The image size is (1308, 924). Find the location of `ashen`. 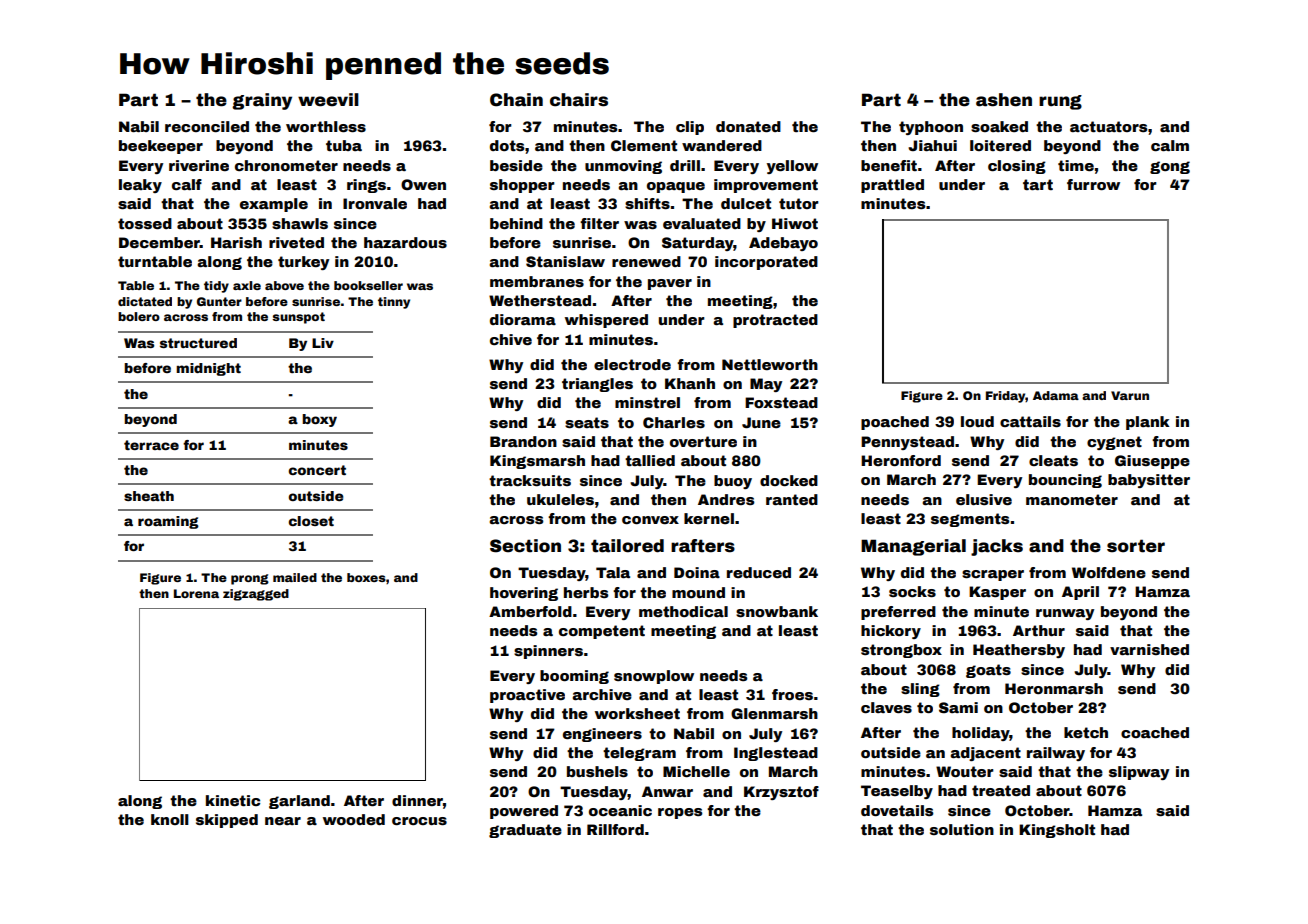

ashen is located at coordinates (1004, 100).
